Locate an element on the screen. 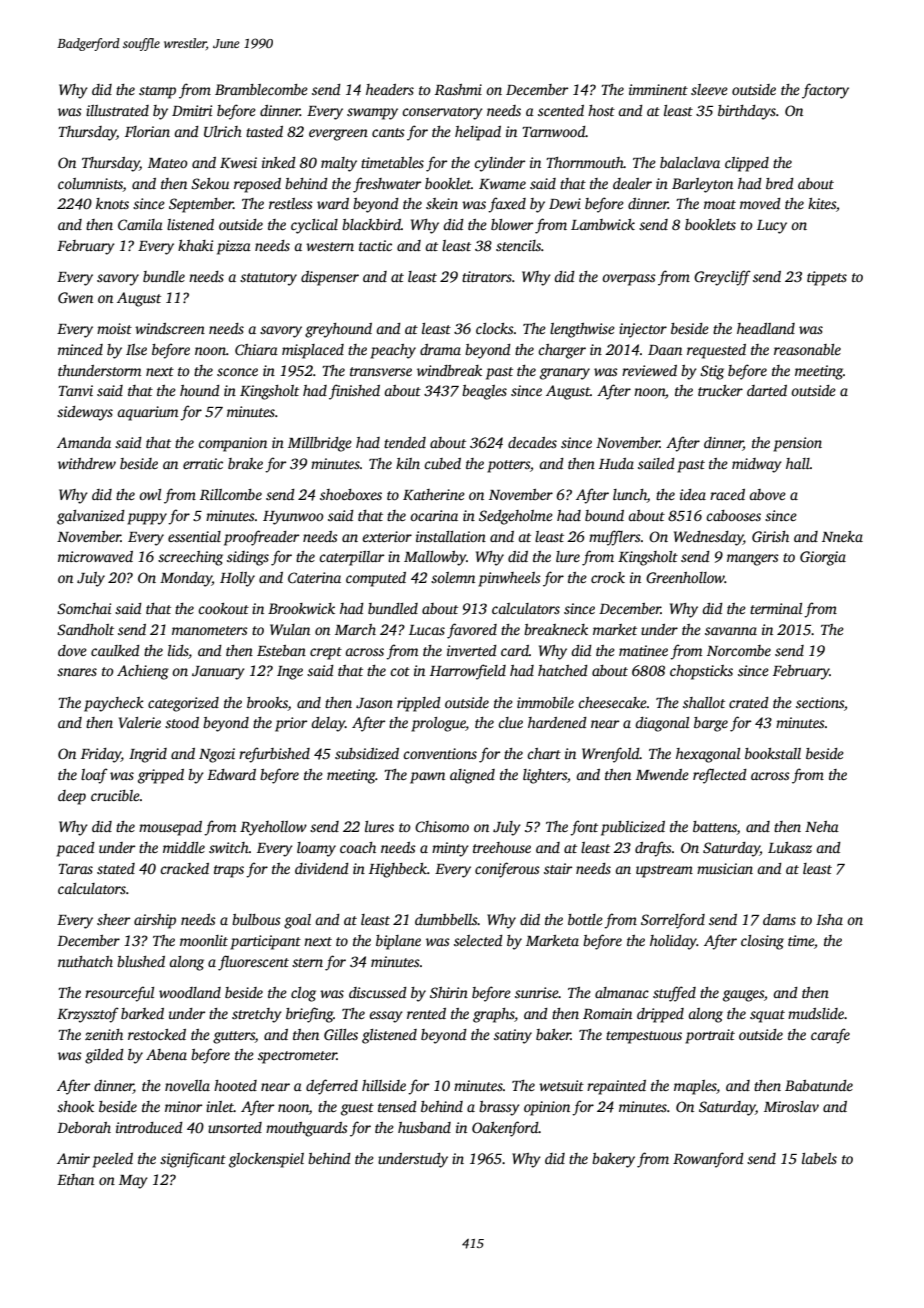 The width and height of the screenshot is (924, 1308). airship is located at coordinates (155, 921).
